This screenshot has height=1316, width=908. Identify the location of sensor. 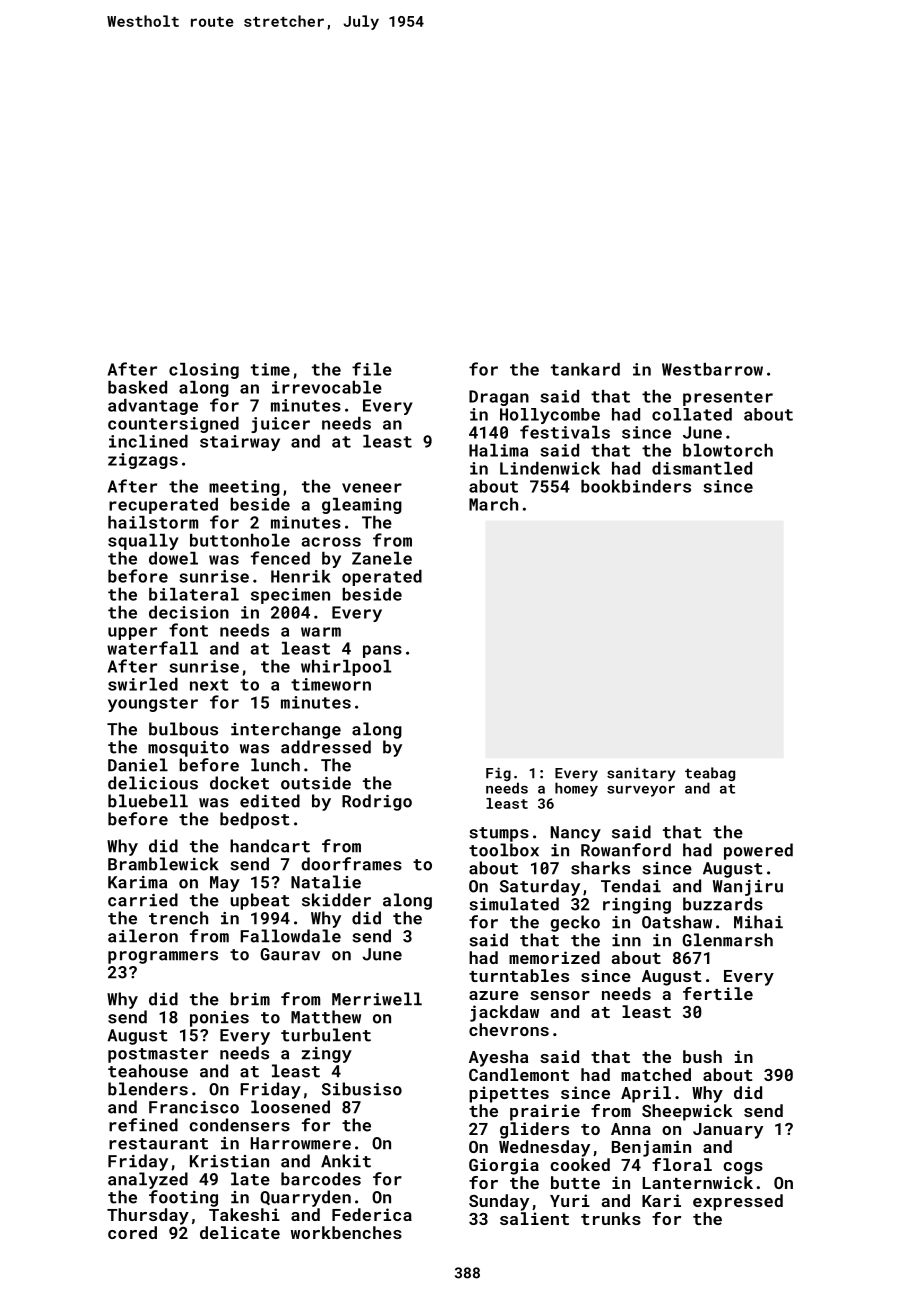
(560, 995).
